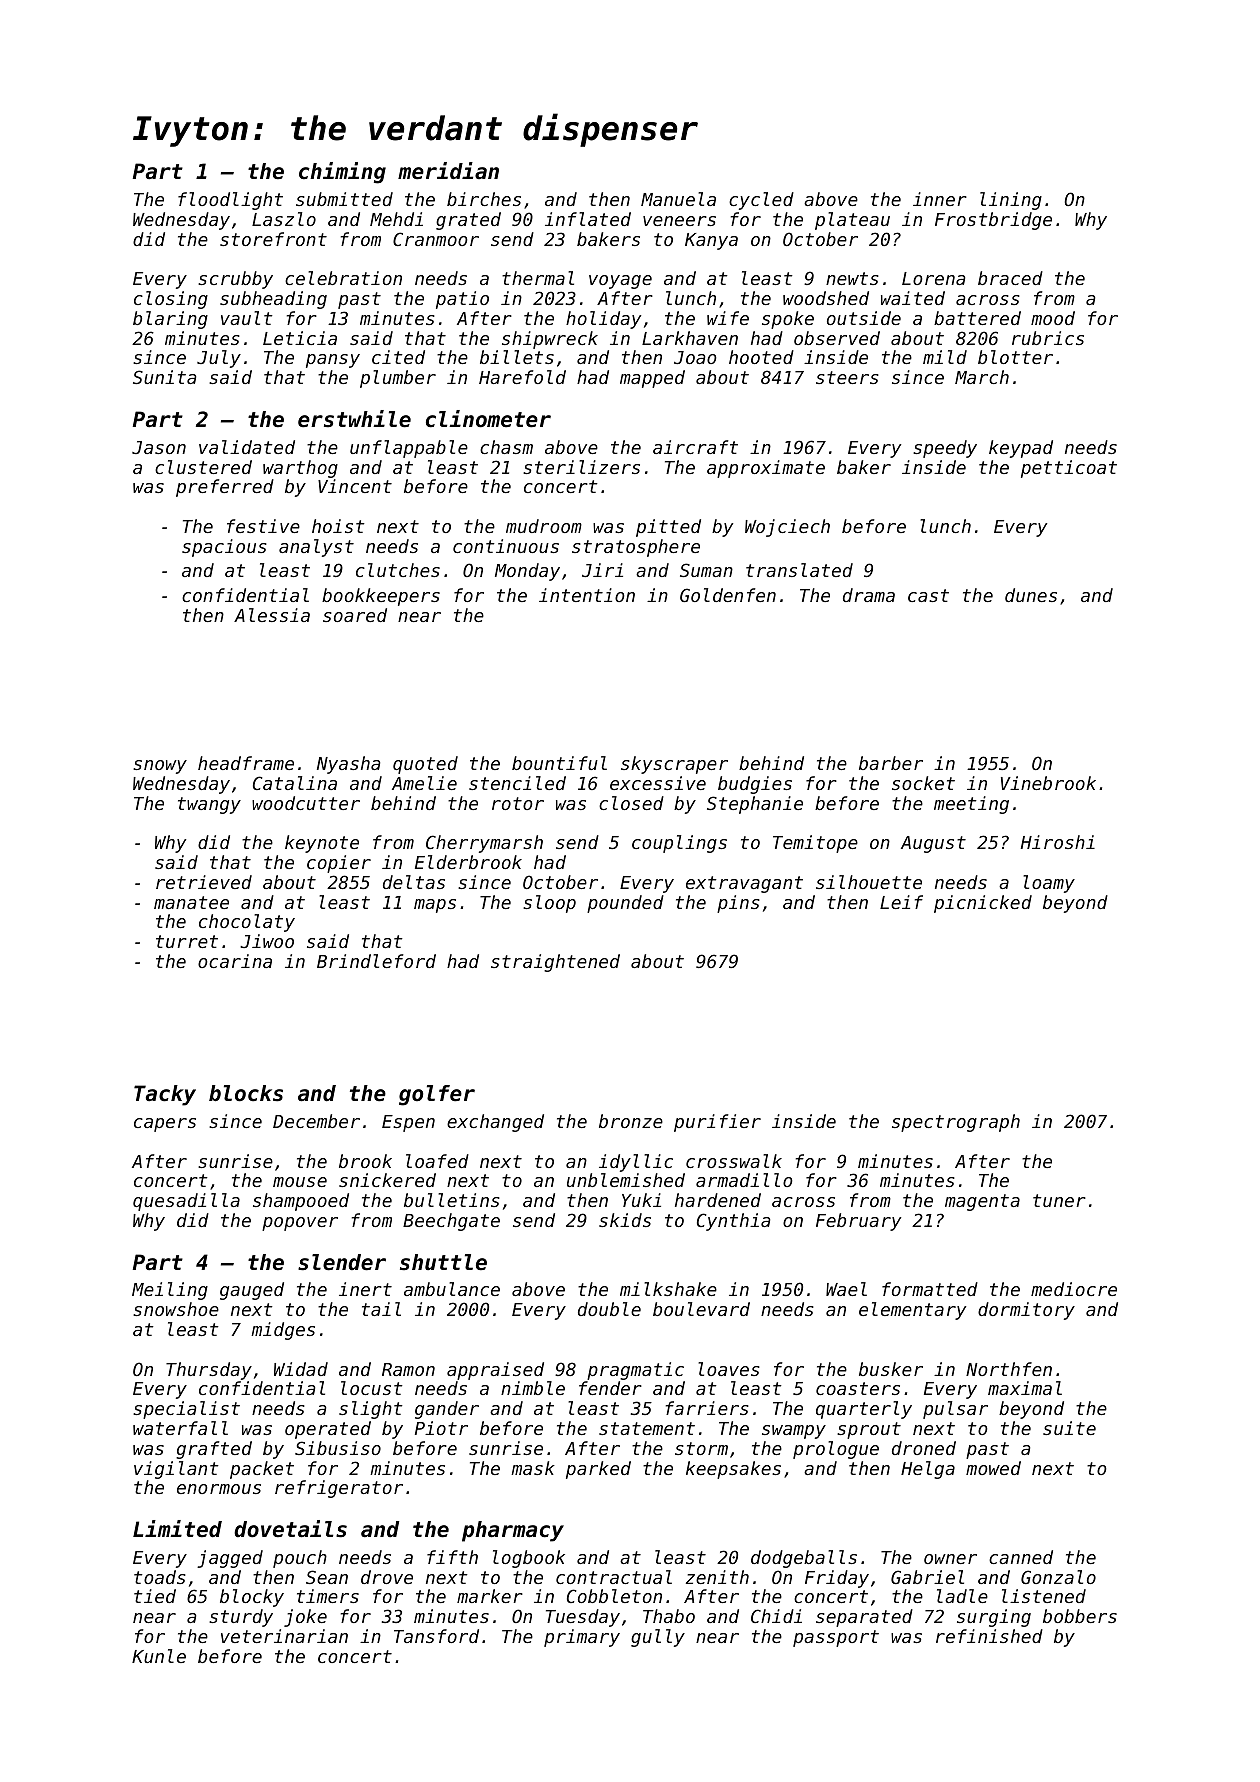 The width and height of the screenshot is (1260, 1782). Describe the element at coordinates (647, 1428) in the screenshot. I see `statement` at that location.
